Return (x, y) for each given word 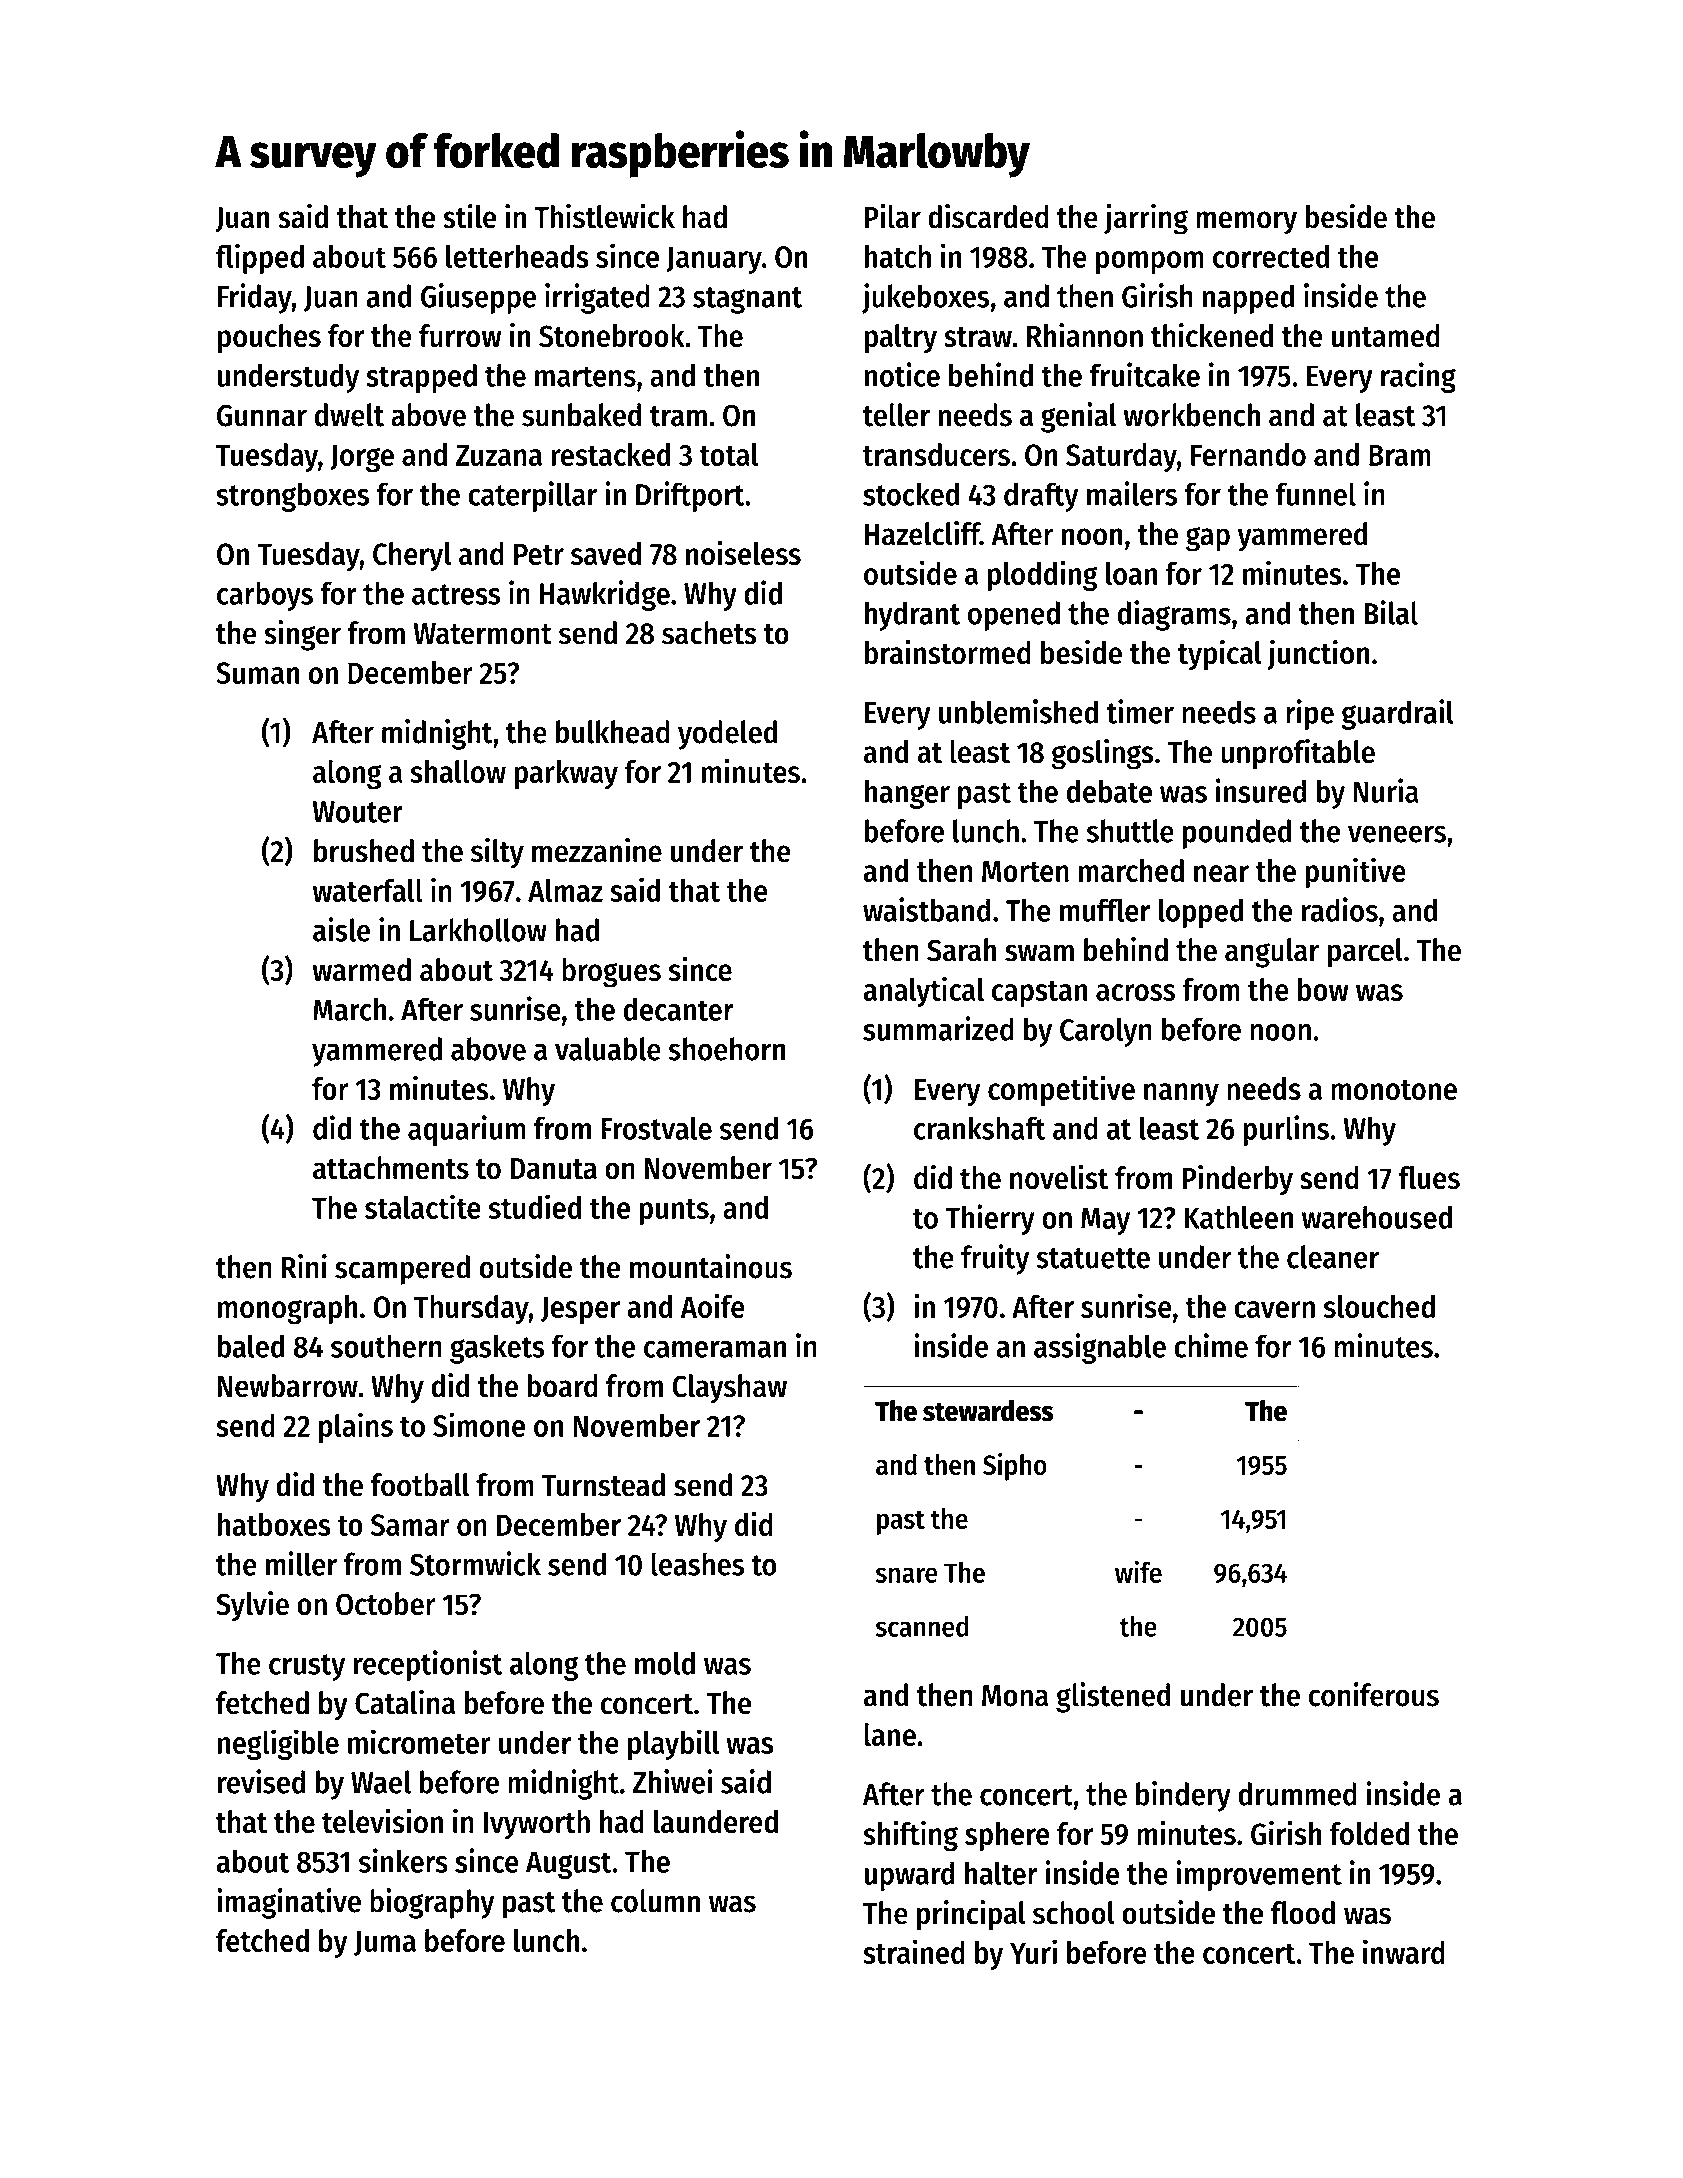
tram (678, 416)
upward (909, 1876)
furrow (460, 336)
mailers (1132, 493)
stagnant (747, 300)
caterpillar (532, 496)
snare (907, 1575)
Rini (304, 1266)
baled (251, 1346)
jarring (1146, 219)
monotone (1394, 1090)
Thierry (990, 1219)
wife (1138, 1571)
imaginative (289, 1903)
